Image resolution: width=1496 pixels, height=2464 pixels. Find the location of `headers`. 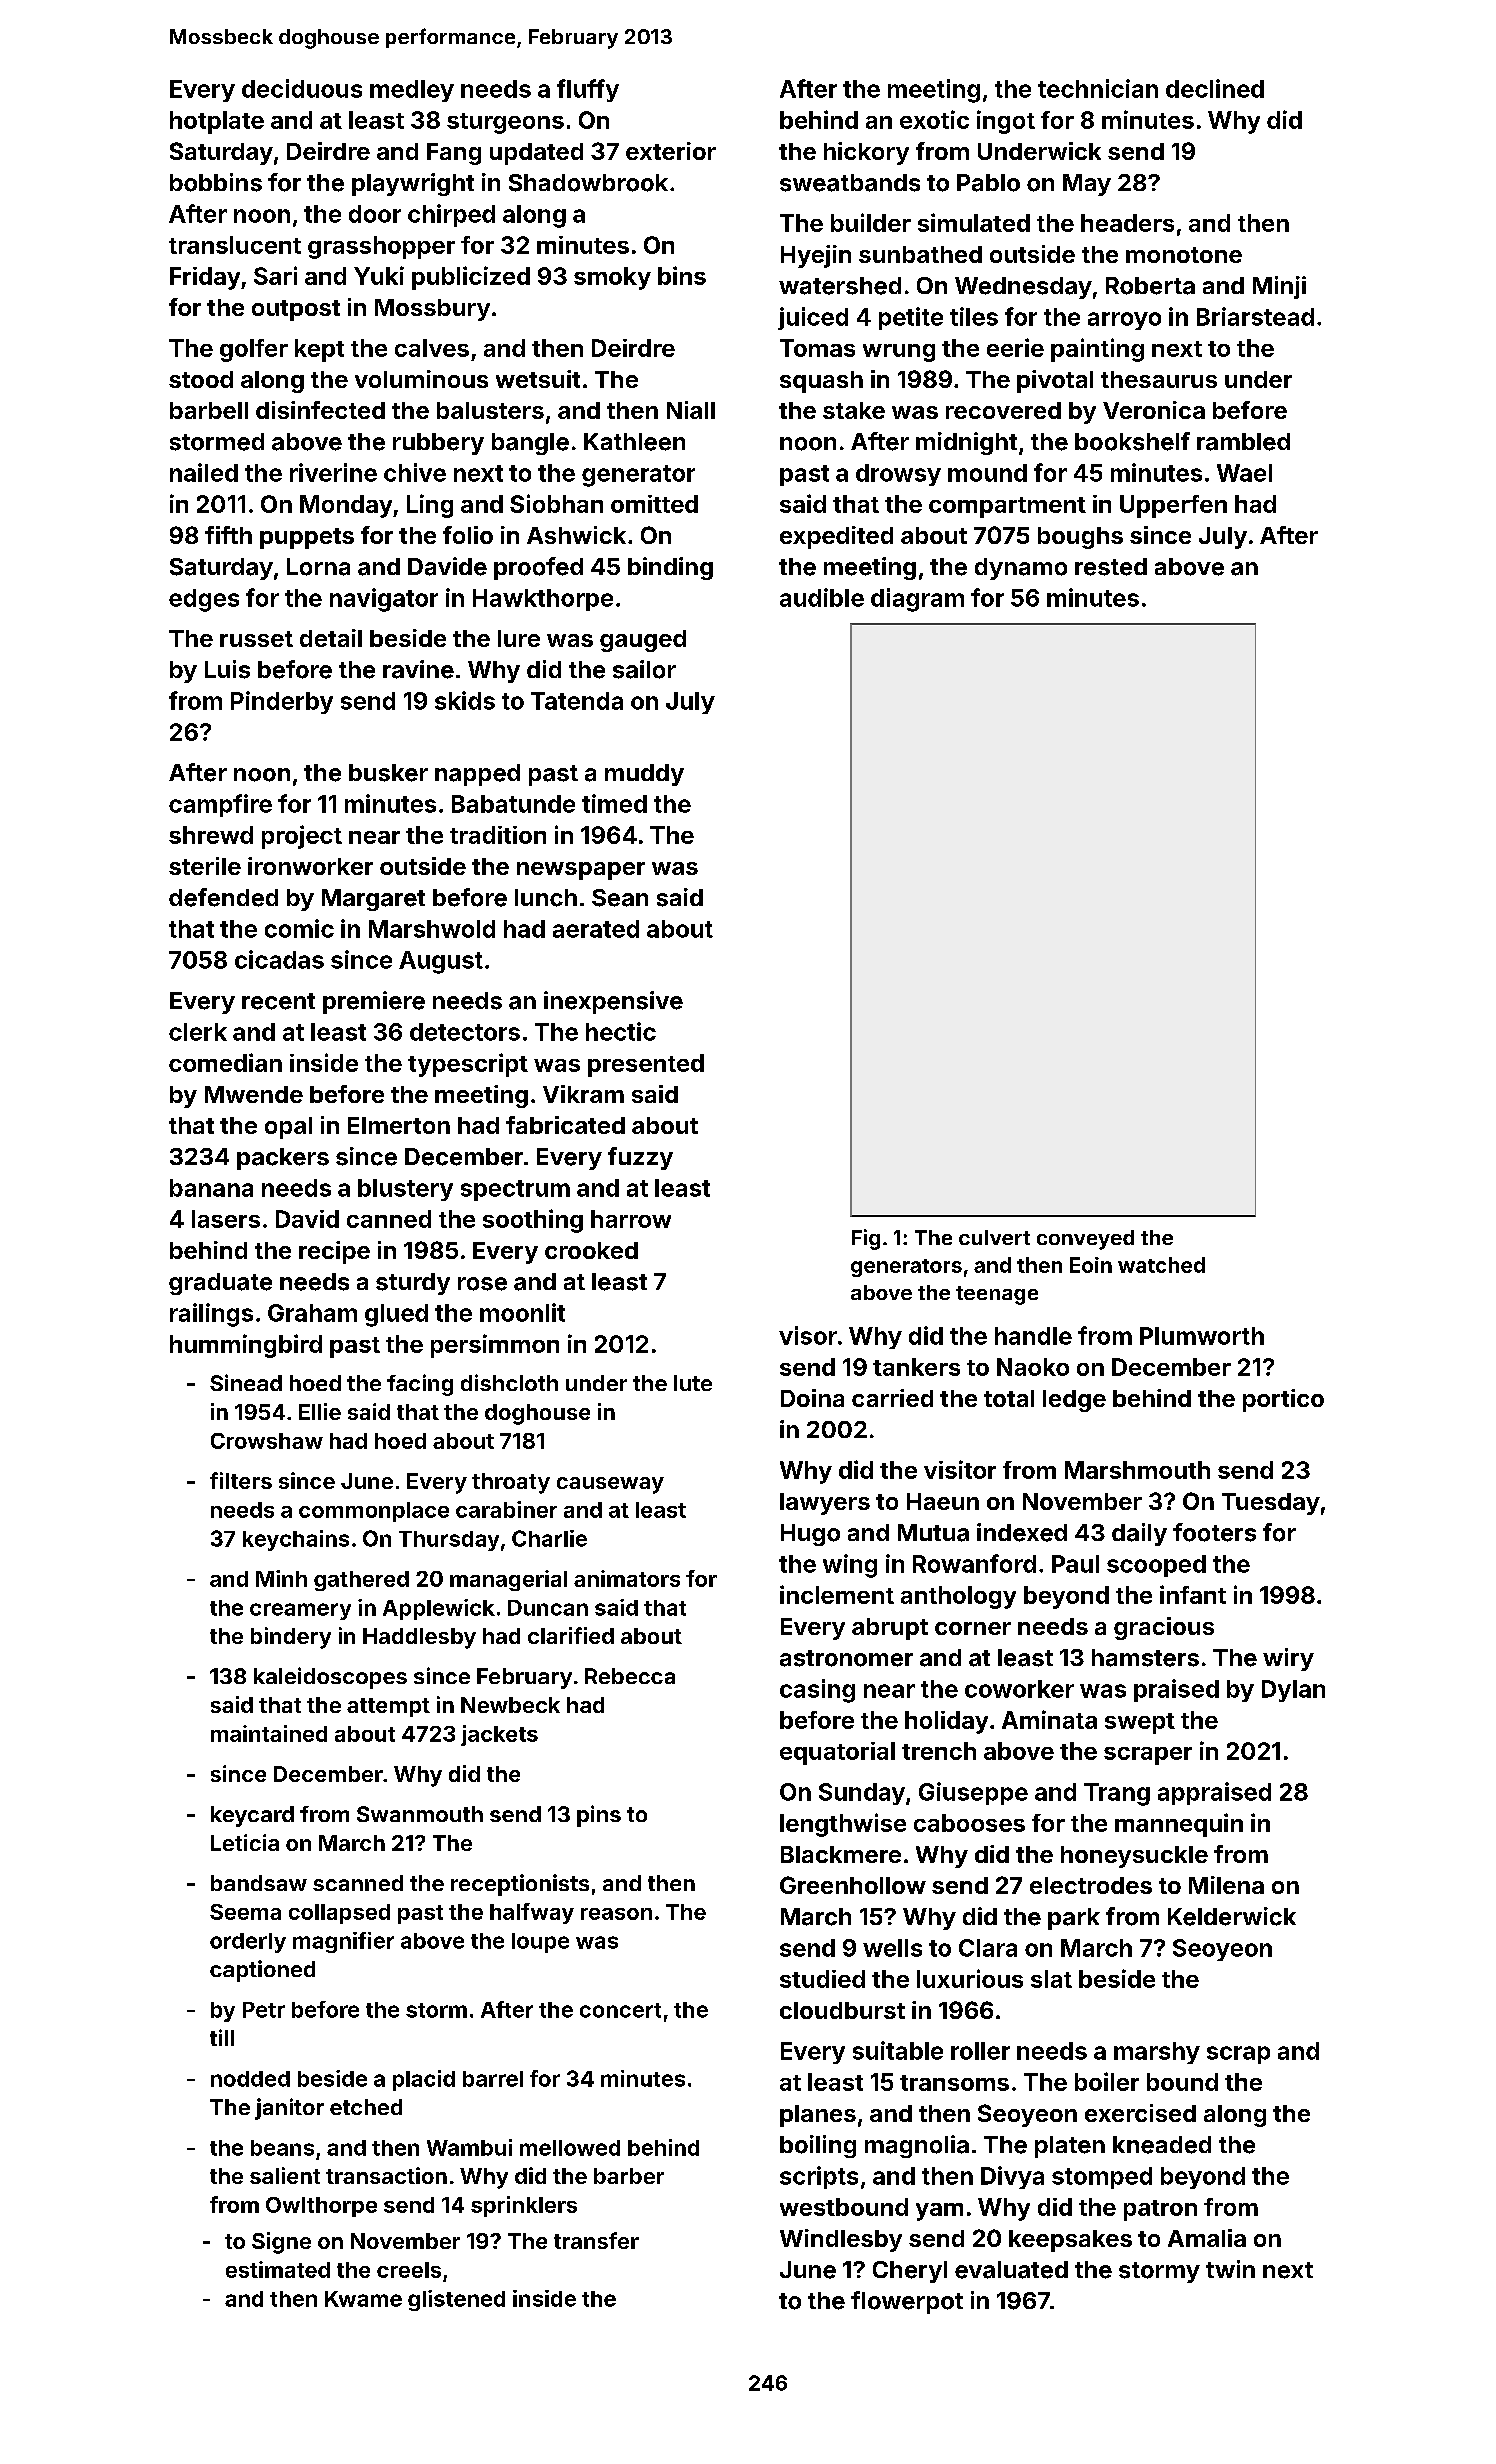

headers is located at coordinates (1127, 223).
